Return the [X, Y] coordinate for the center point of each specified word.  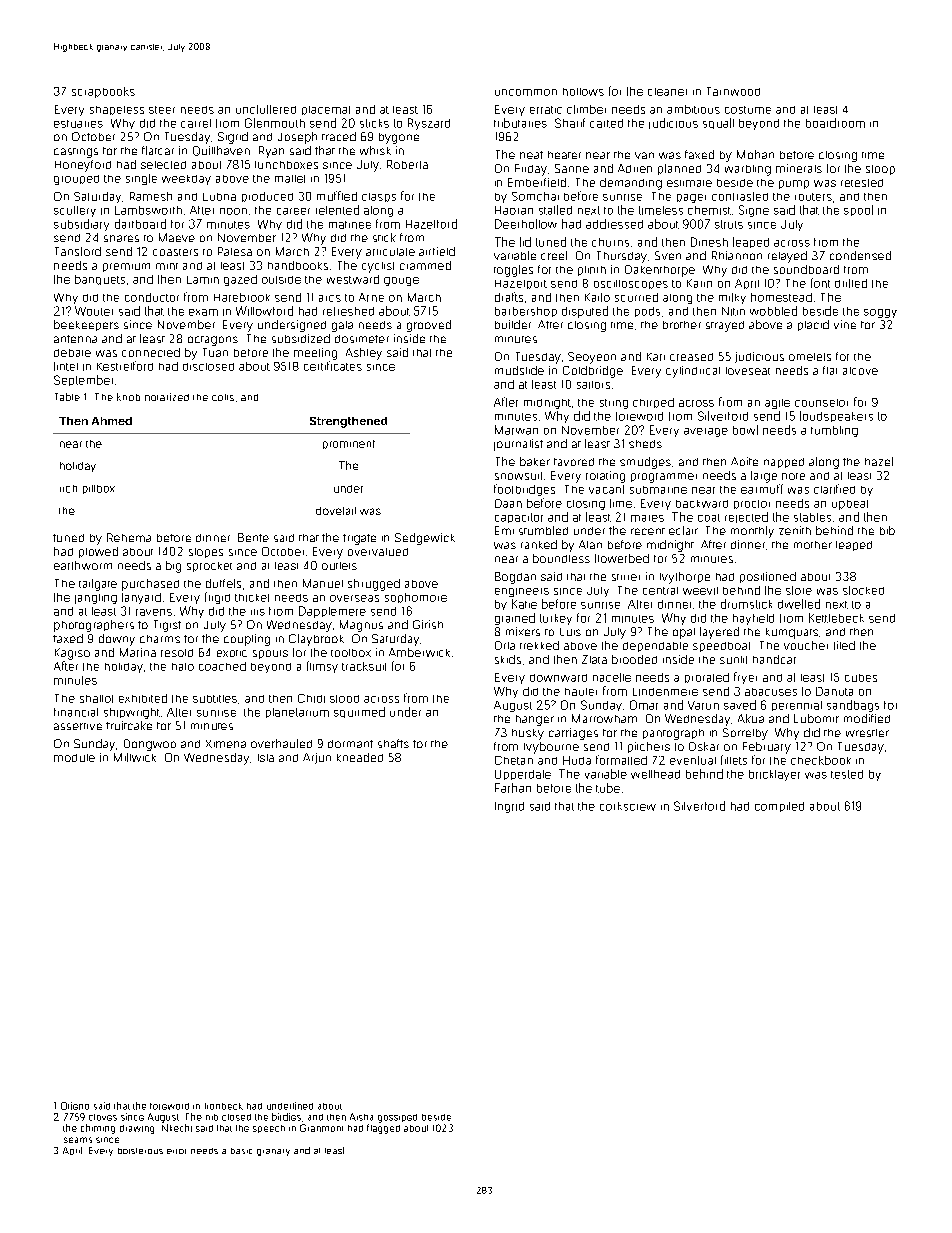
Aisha [361, 1117]
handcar [774, 659]
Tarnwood [733, 91]
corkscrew [628, 806]
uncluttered [266, 109]
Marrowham [604, 718]
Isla [266, 758]
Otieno [75, 1106]
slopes [206, 553]
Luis [570, 632]
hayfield [753, 619]
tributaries [520, 123]
